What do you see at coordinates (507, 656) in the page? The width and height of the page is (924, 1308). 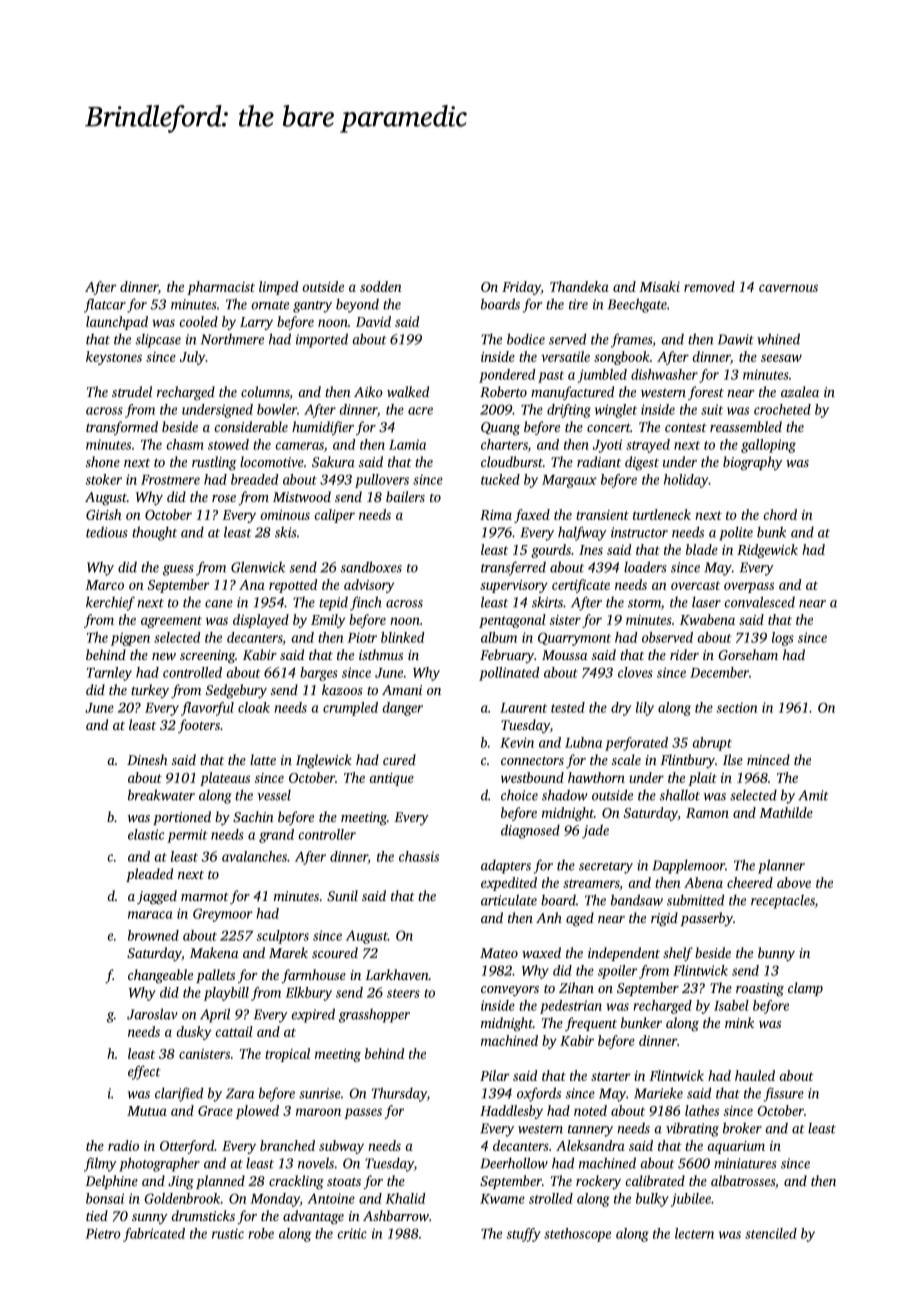 I see `February` at bounding box center [507, 656].
